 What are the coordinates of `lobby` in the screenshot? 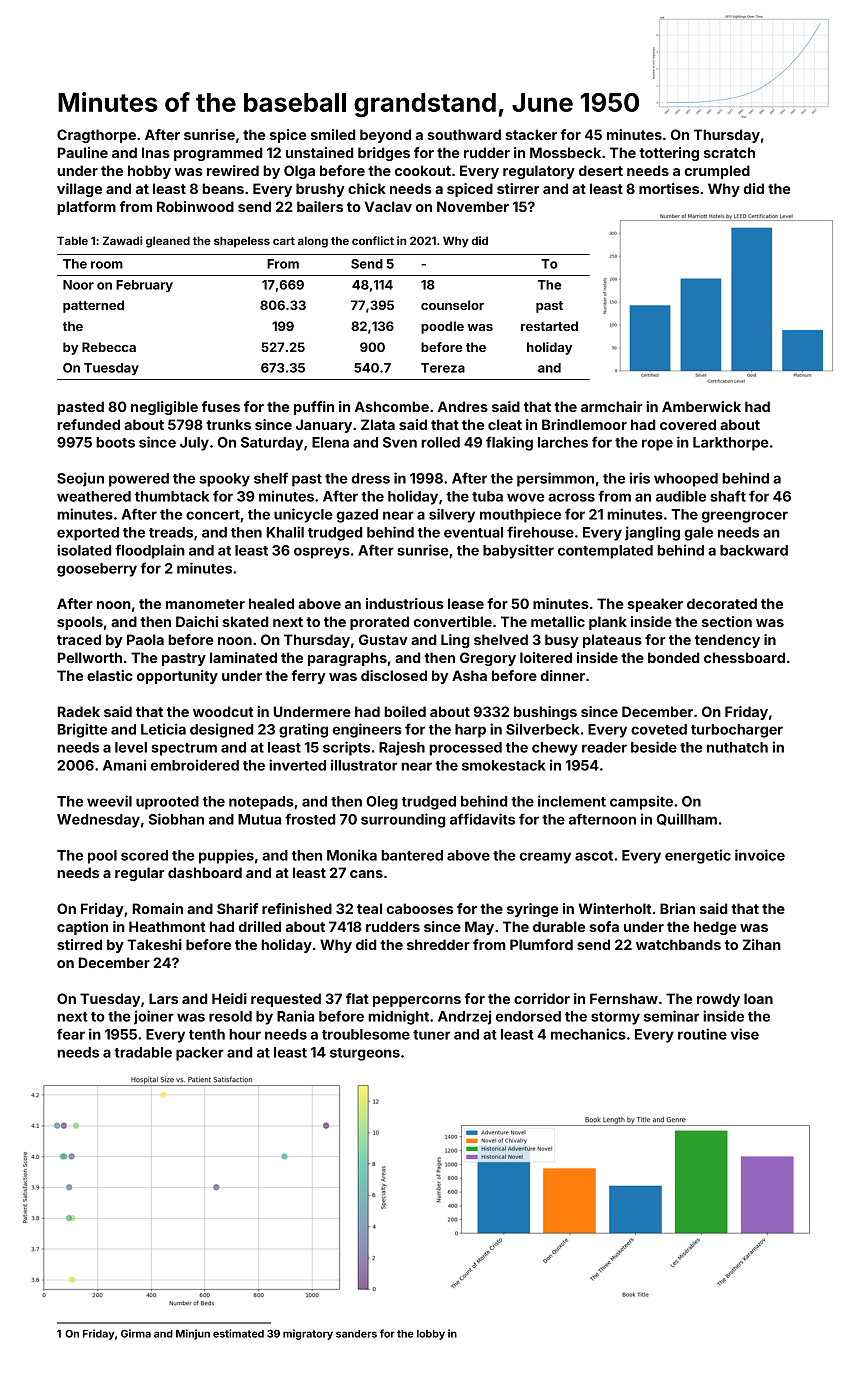 It's located at (431, 1335).
